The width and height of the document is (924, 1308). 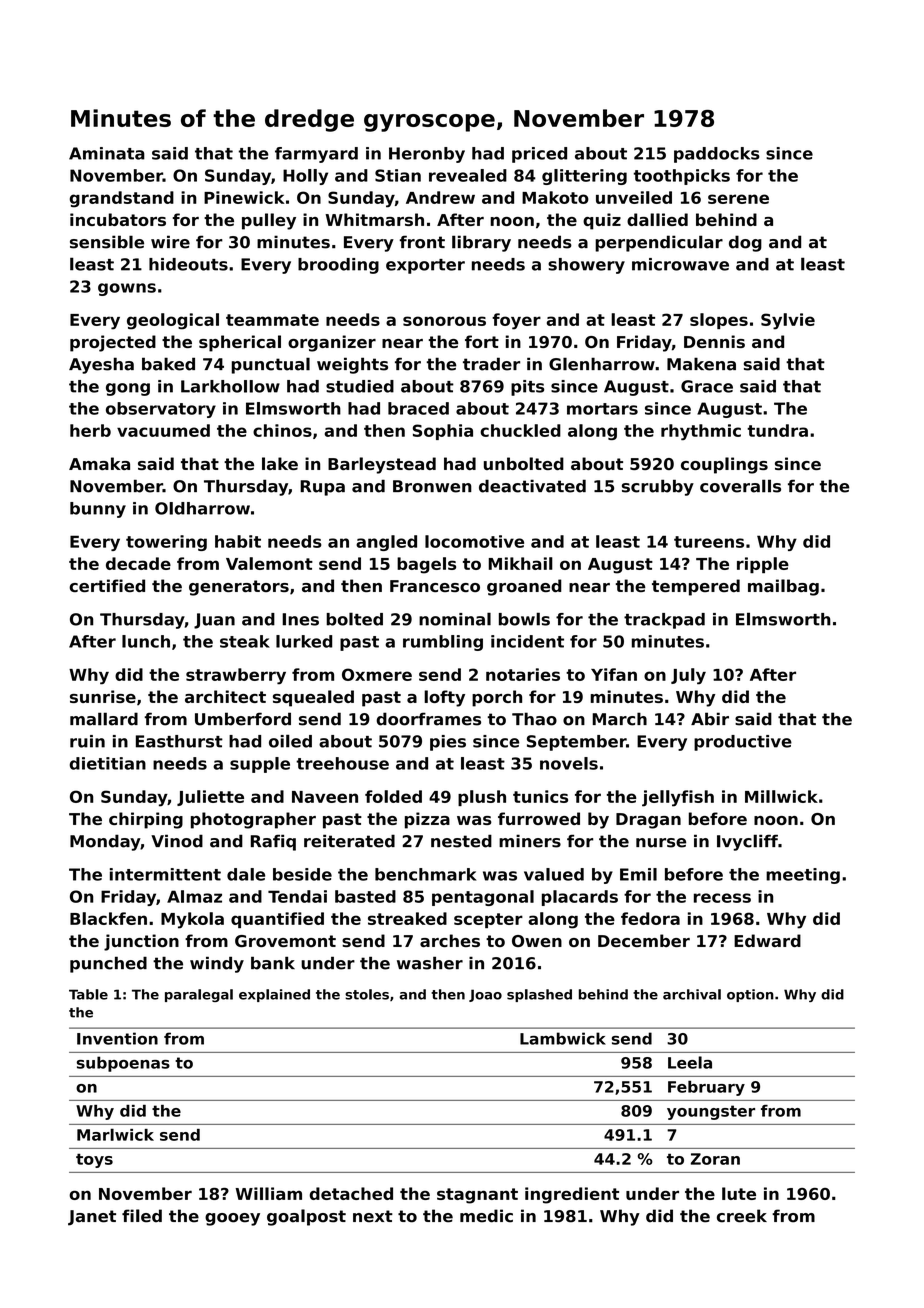 I want to click on option, so click(x=750, y=995).
